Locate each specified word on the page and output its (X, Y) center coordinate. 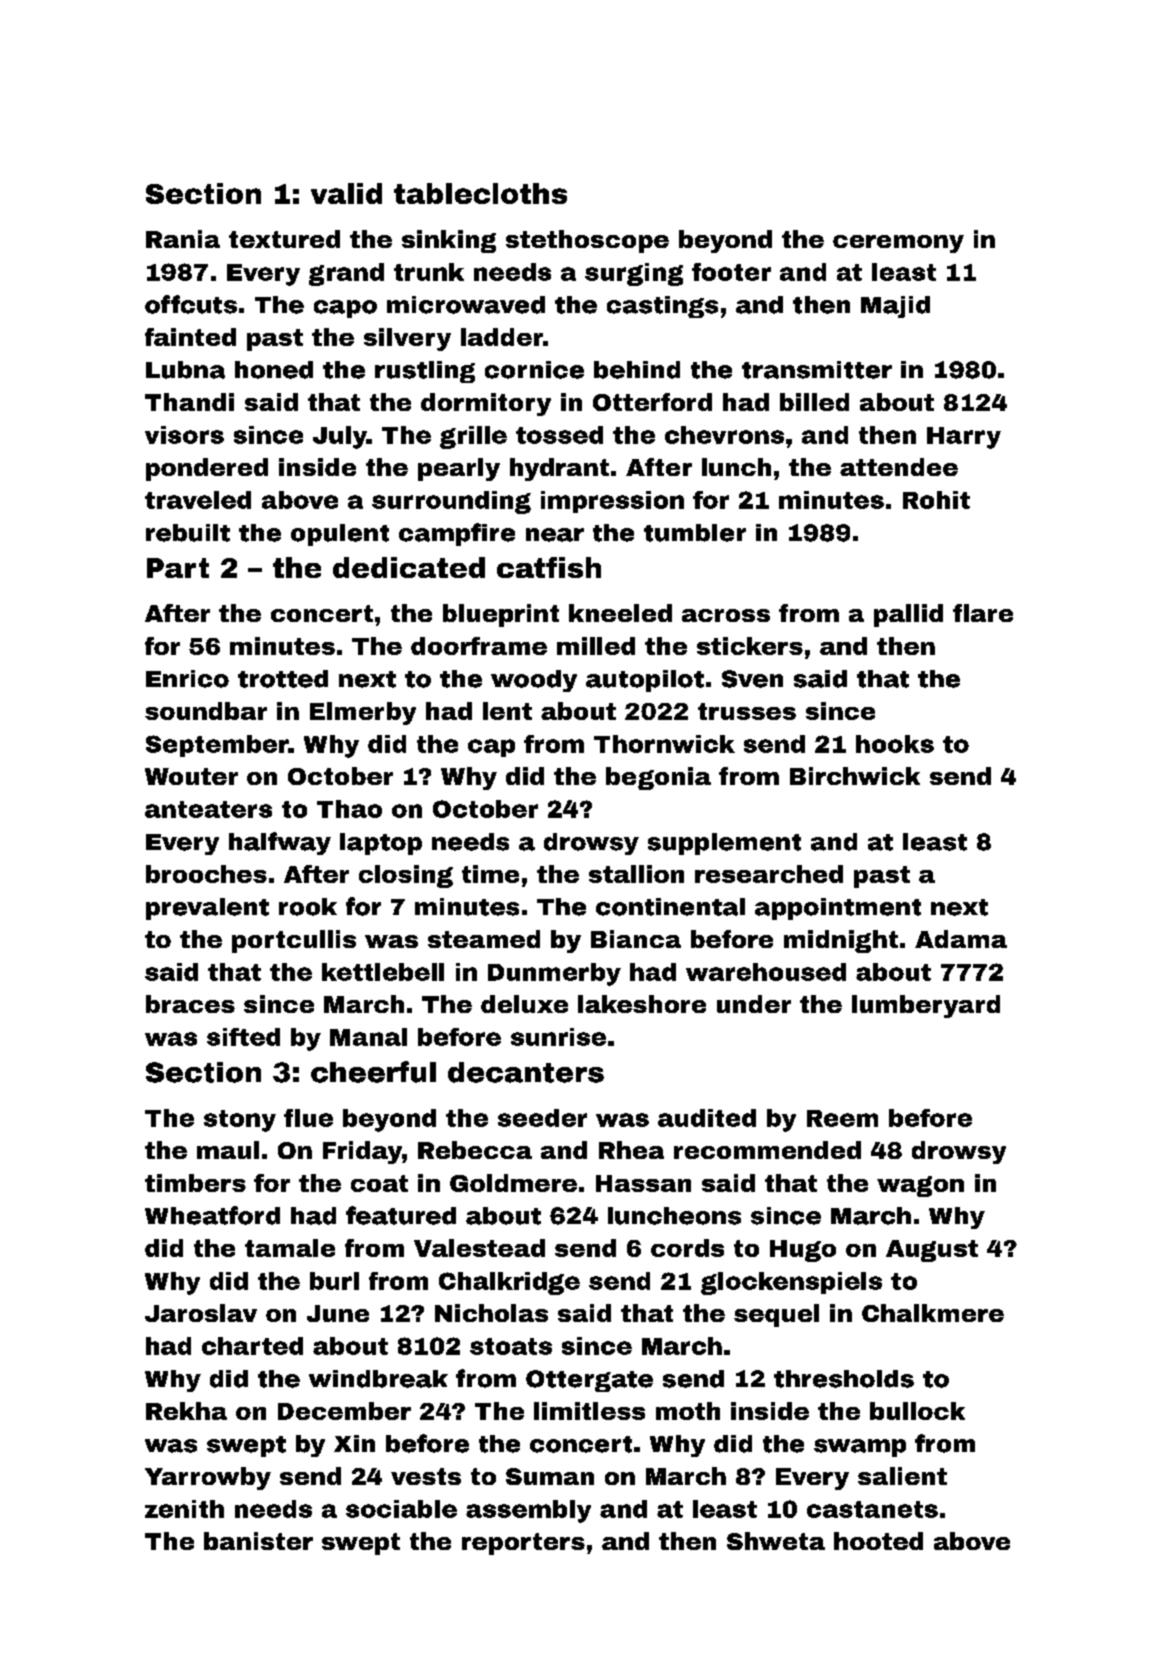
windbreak (378, 1379)
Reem (842, 1118)
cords (687, 1248)
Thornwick (664, 744)
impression (612, 502)
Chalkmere (933, 1313)
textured (284, 239)
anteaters (208, 809)
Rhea (631, 1150)
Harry (964, 438)
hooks (895, 744)
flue (308, 1118)
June (338, 1313)
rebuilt (188, 533)
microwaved (466, 305)
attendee (899, 467)
